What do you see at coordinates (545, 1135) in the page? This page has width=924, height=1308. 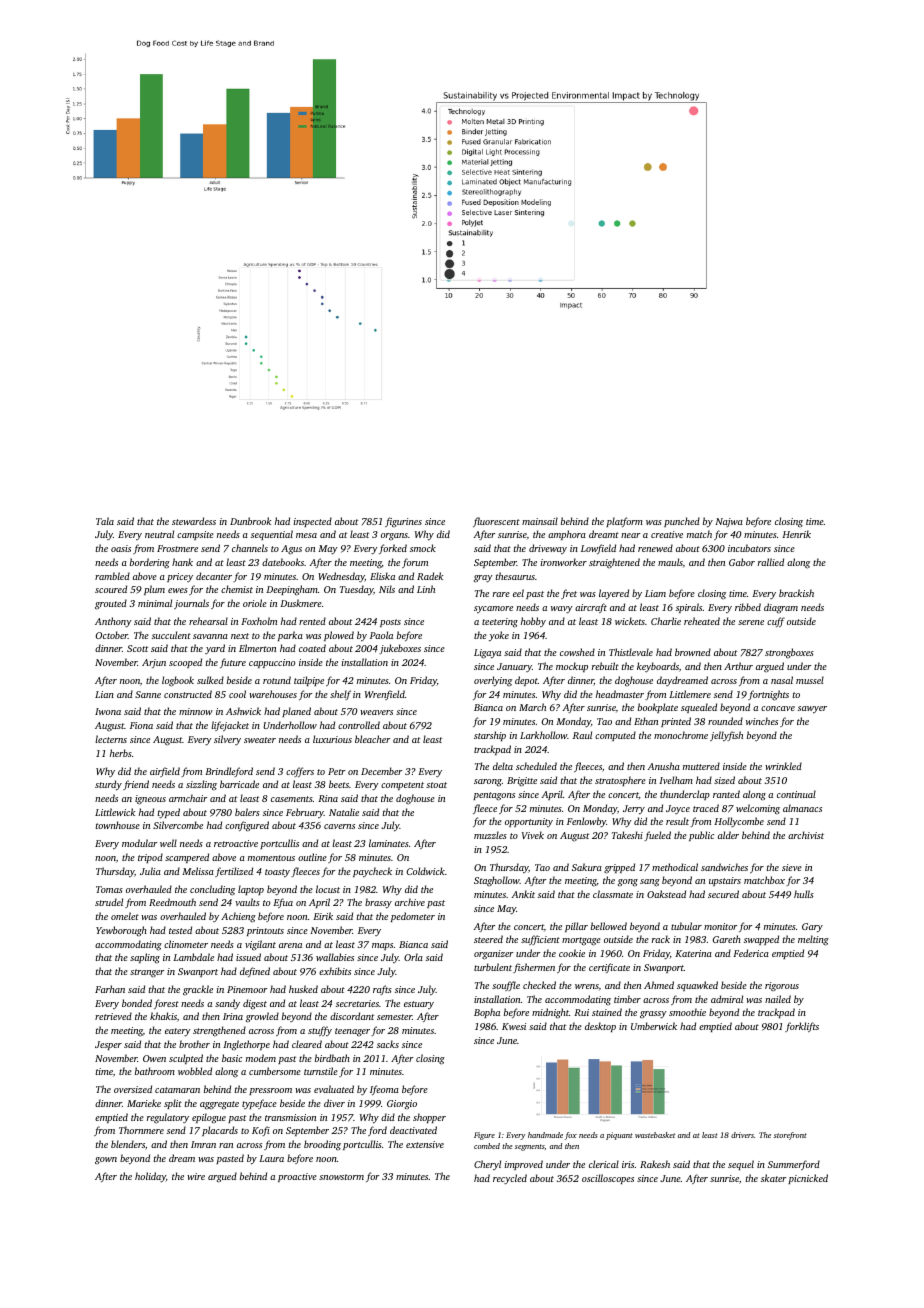 I see `handmade` at bounding box center [545, 1135].
